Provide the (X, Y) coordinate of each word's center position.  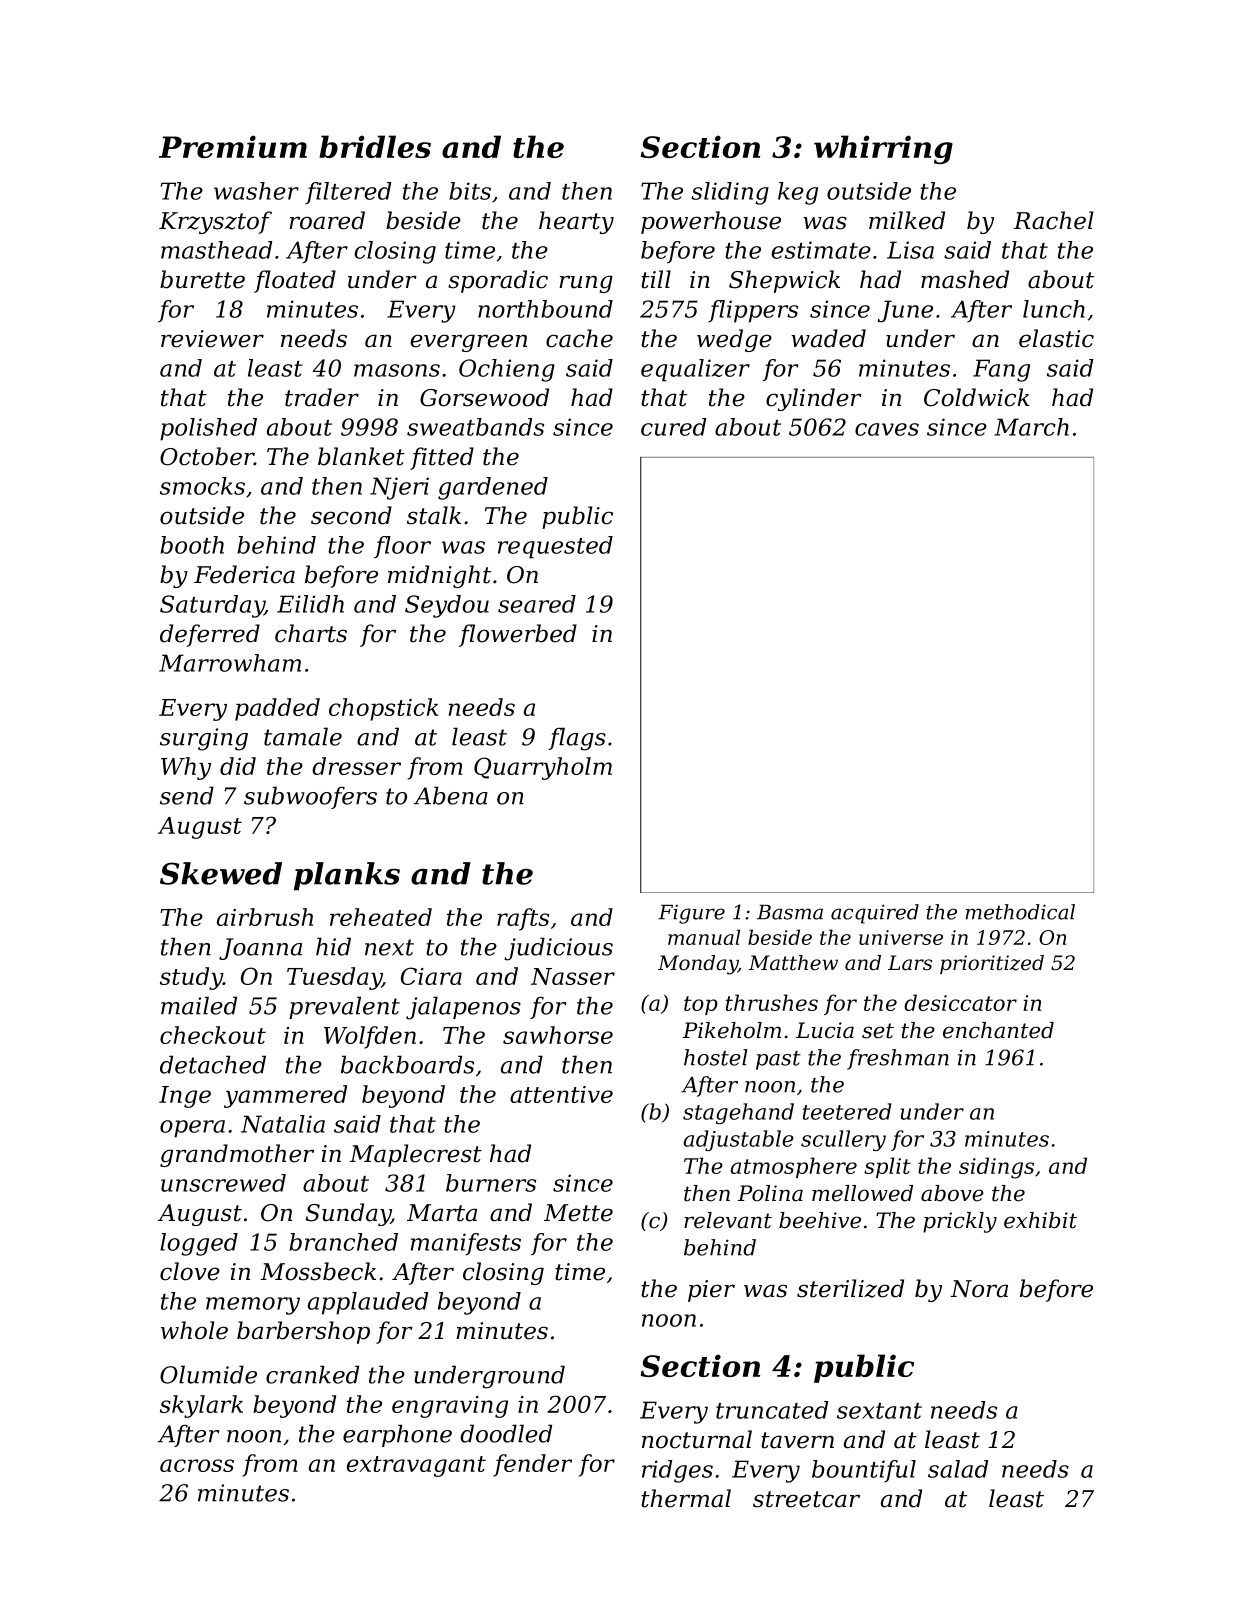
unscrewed (223, 1183)
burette (202, 279)
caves (887, 429)
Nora (979, 1289)
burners (491, 1183)
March (1031, 427)
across (197, 1465)
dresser (356, 766)
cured (673, 427)
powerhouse (711, 222)
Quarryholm (543, 768)
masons (397, 370)
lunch (1054, 309)
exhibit (1040, 1220)
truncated (772, 1410)
